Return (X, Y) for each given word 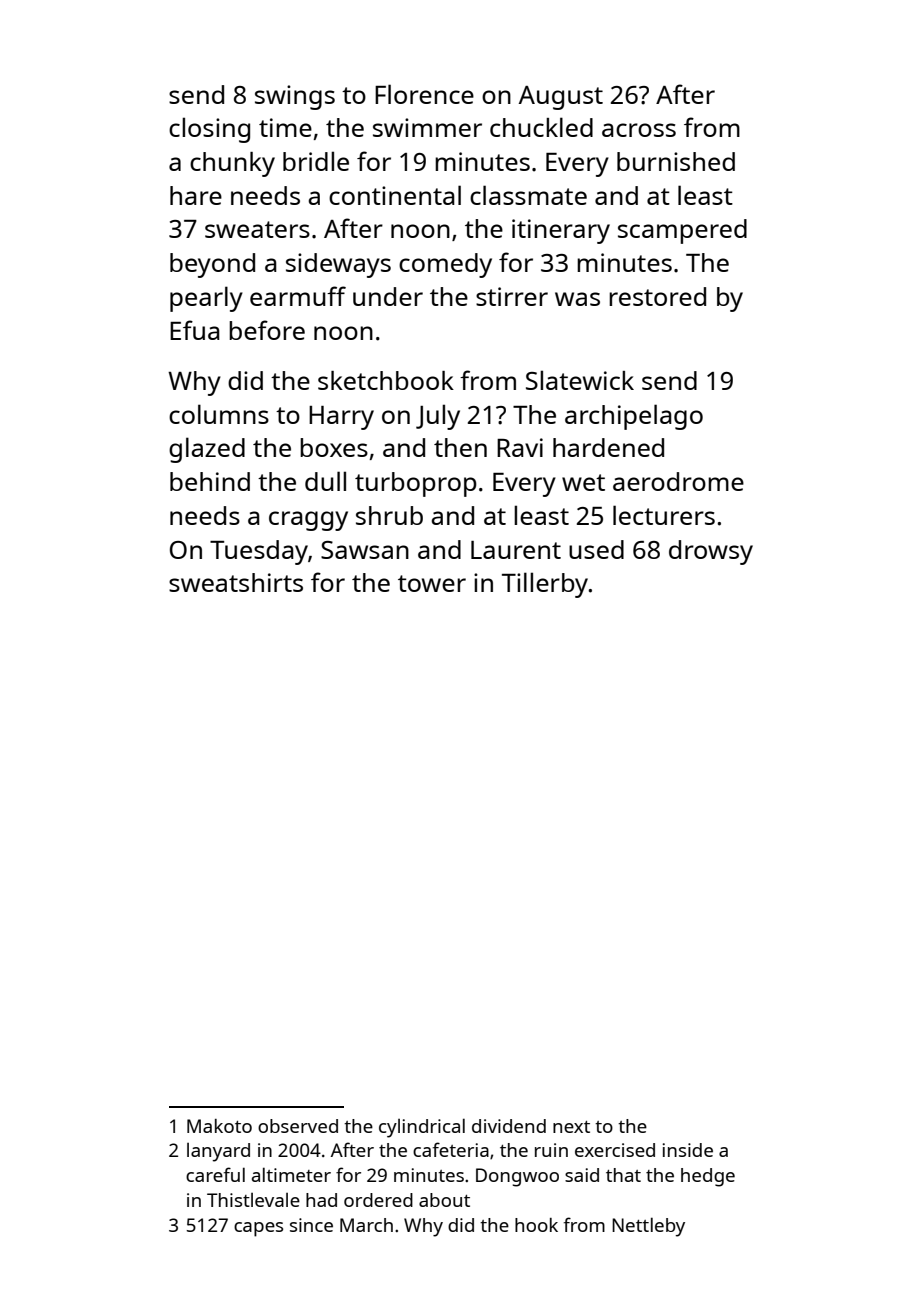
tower (432, 583)
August (561, 98)
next (571, 1127)
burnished (676, 161)
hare (196, 195)
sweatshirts (236, 582)
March (366, 1225)
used (596, 549)
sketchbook (386, 380)
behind (210, 481)
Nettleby (648, 1227)
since (311, 1225)
